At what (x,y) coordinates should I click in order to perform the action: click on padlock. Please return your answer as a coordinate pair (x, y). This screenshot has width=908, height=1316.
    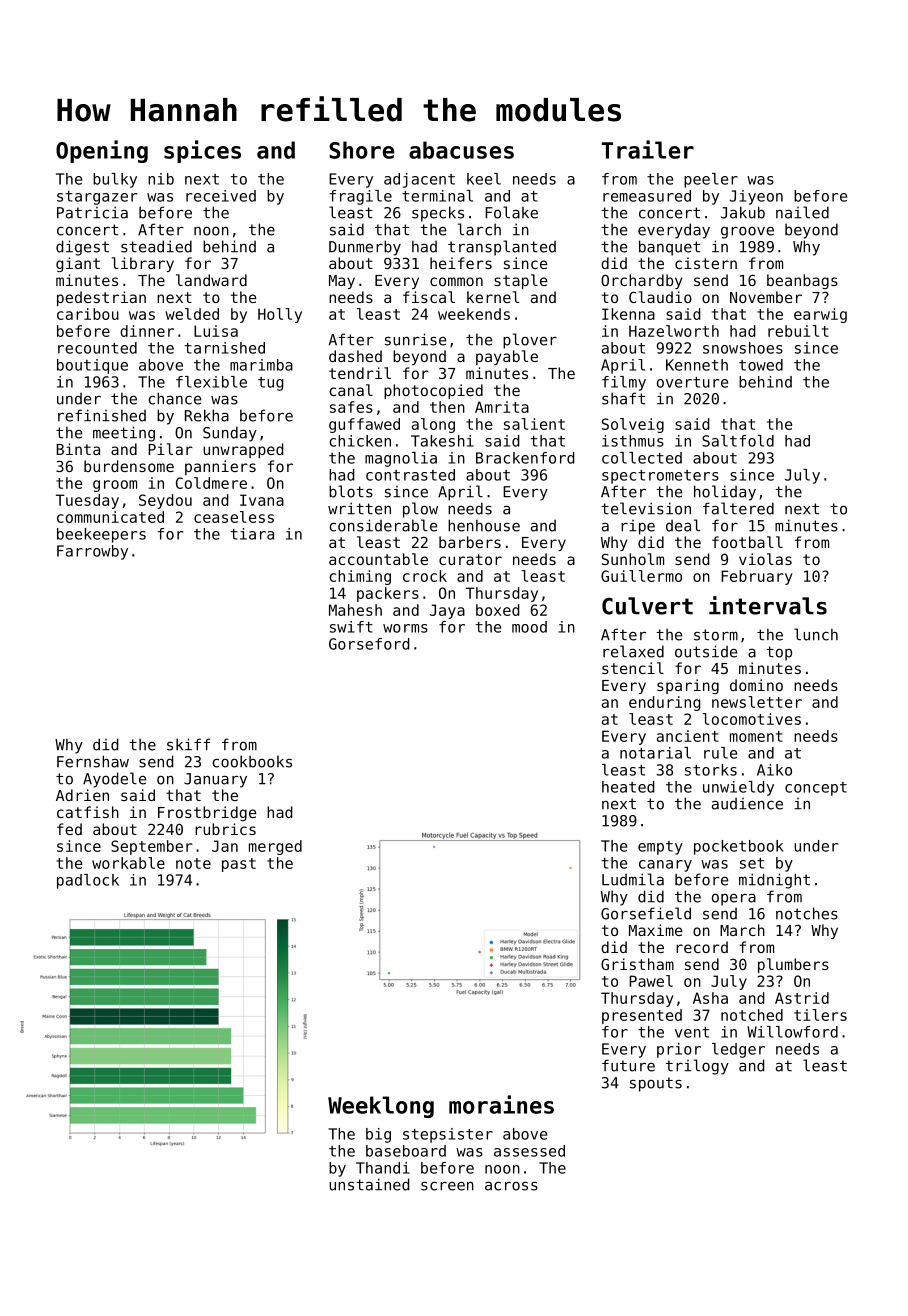
    Looking at the image, I should click on (88, 881).
